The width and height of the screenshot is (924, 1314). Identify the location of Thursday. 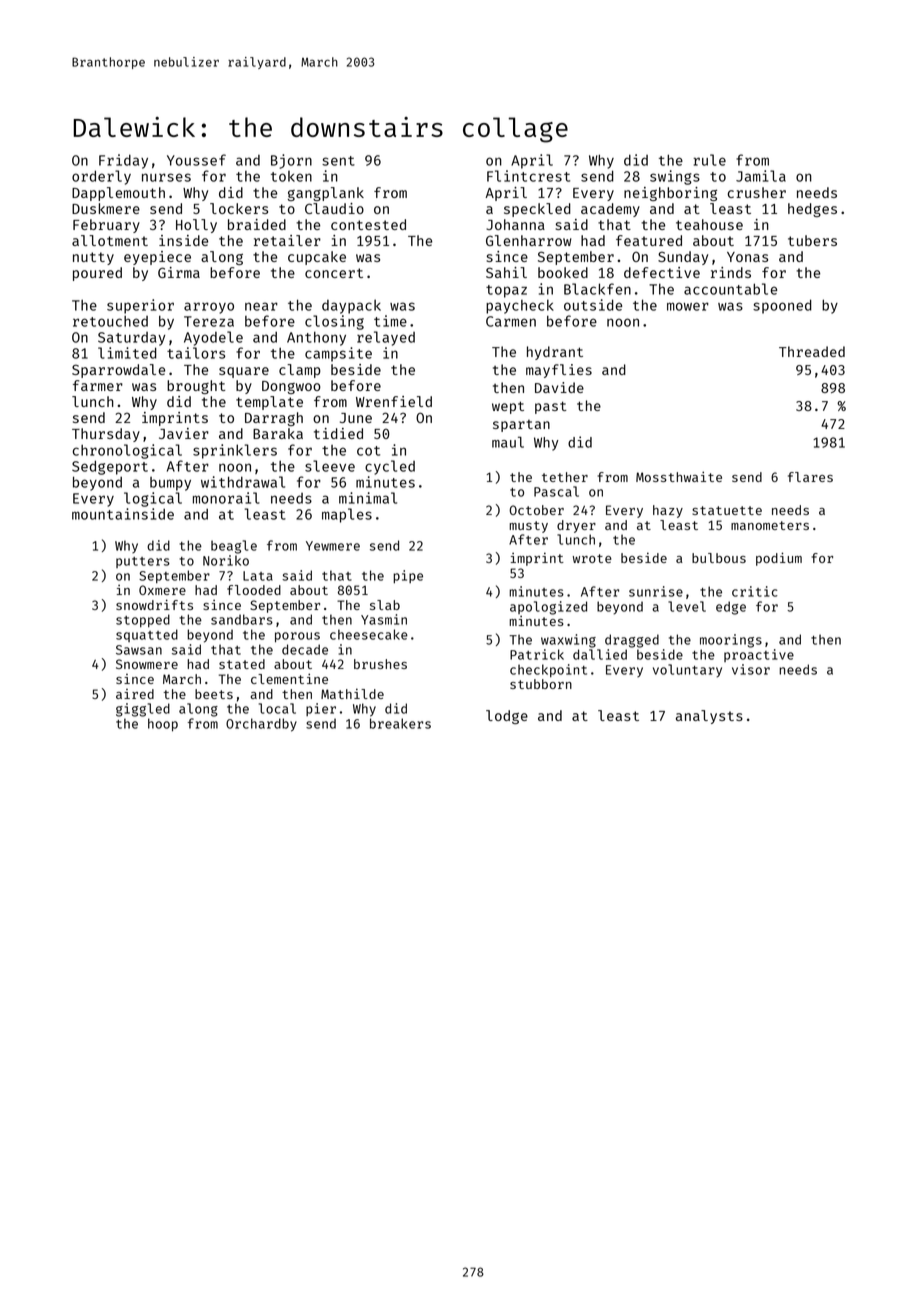
(106, 435).
